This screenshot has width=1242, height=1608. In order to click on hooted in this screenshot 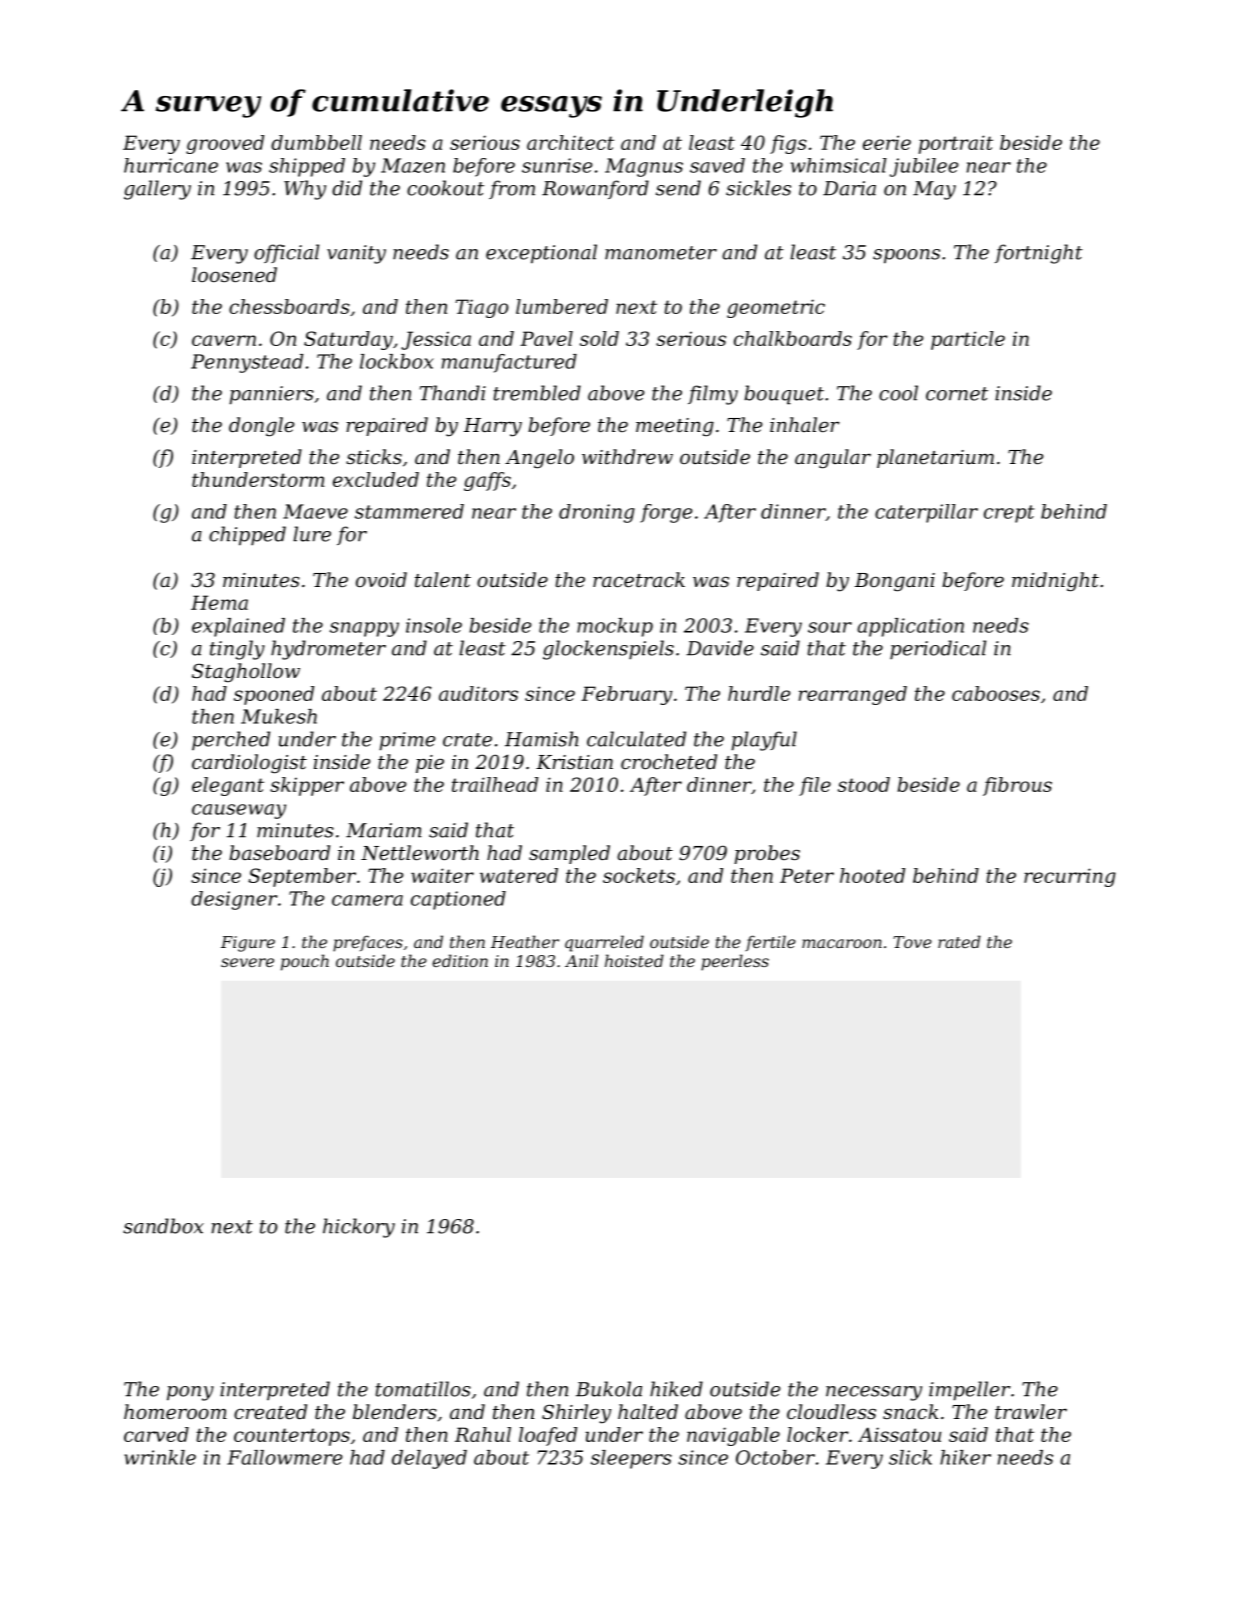, I will do `click(872, 875)`.
